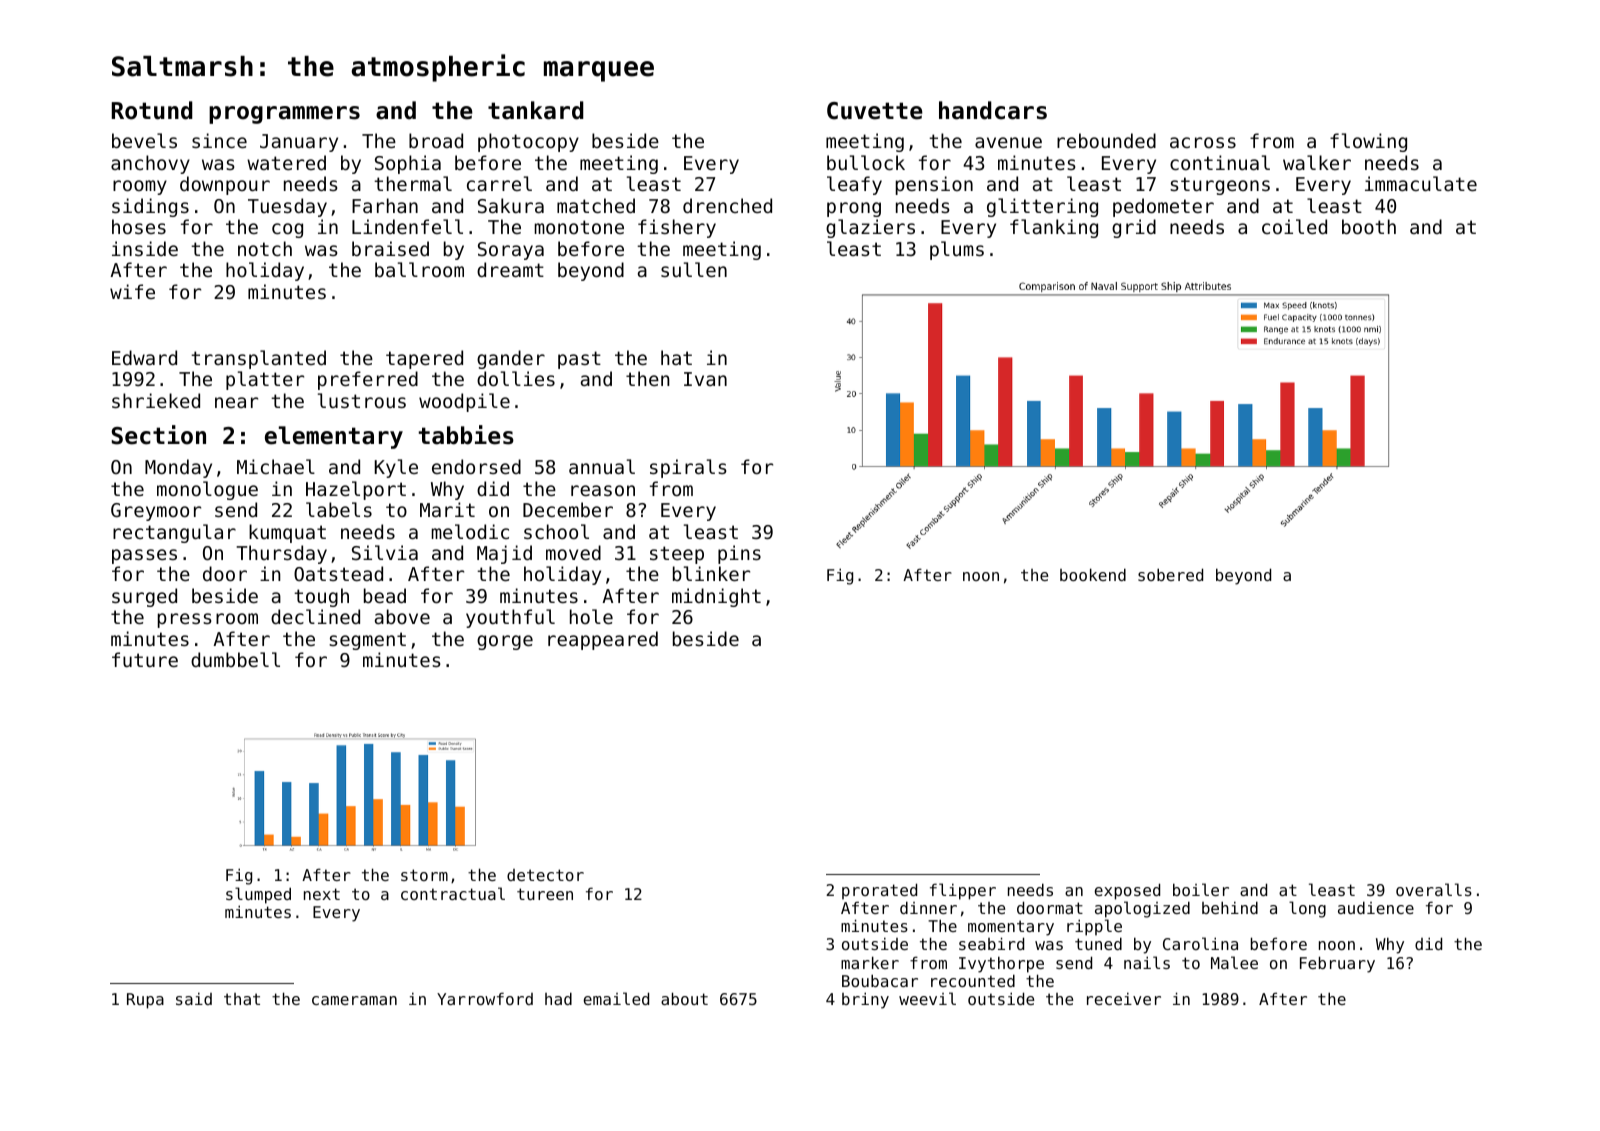  What do you see at coordinates (424, 359) in the image?
I see `tapered` at bounding box center [424, 359].
